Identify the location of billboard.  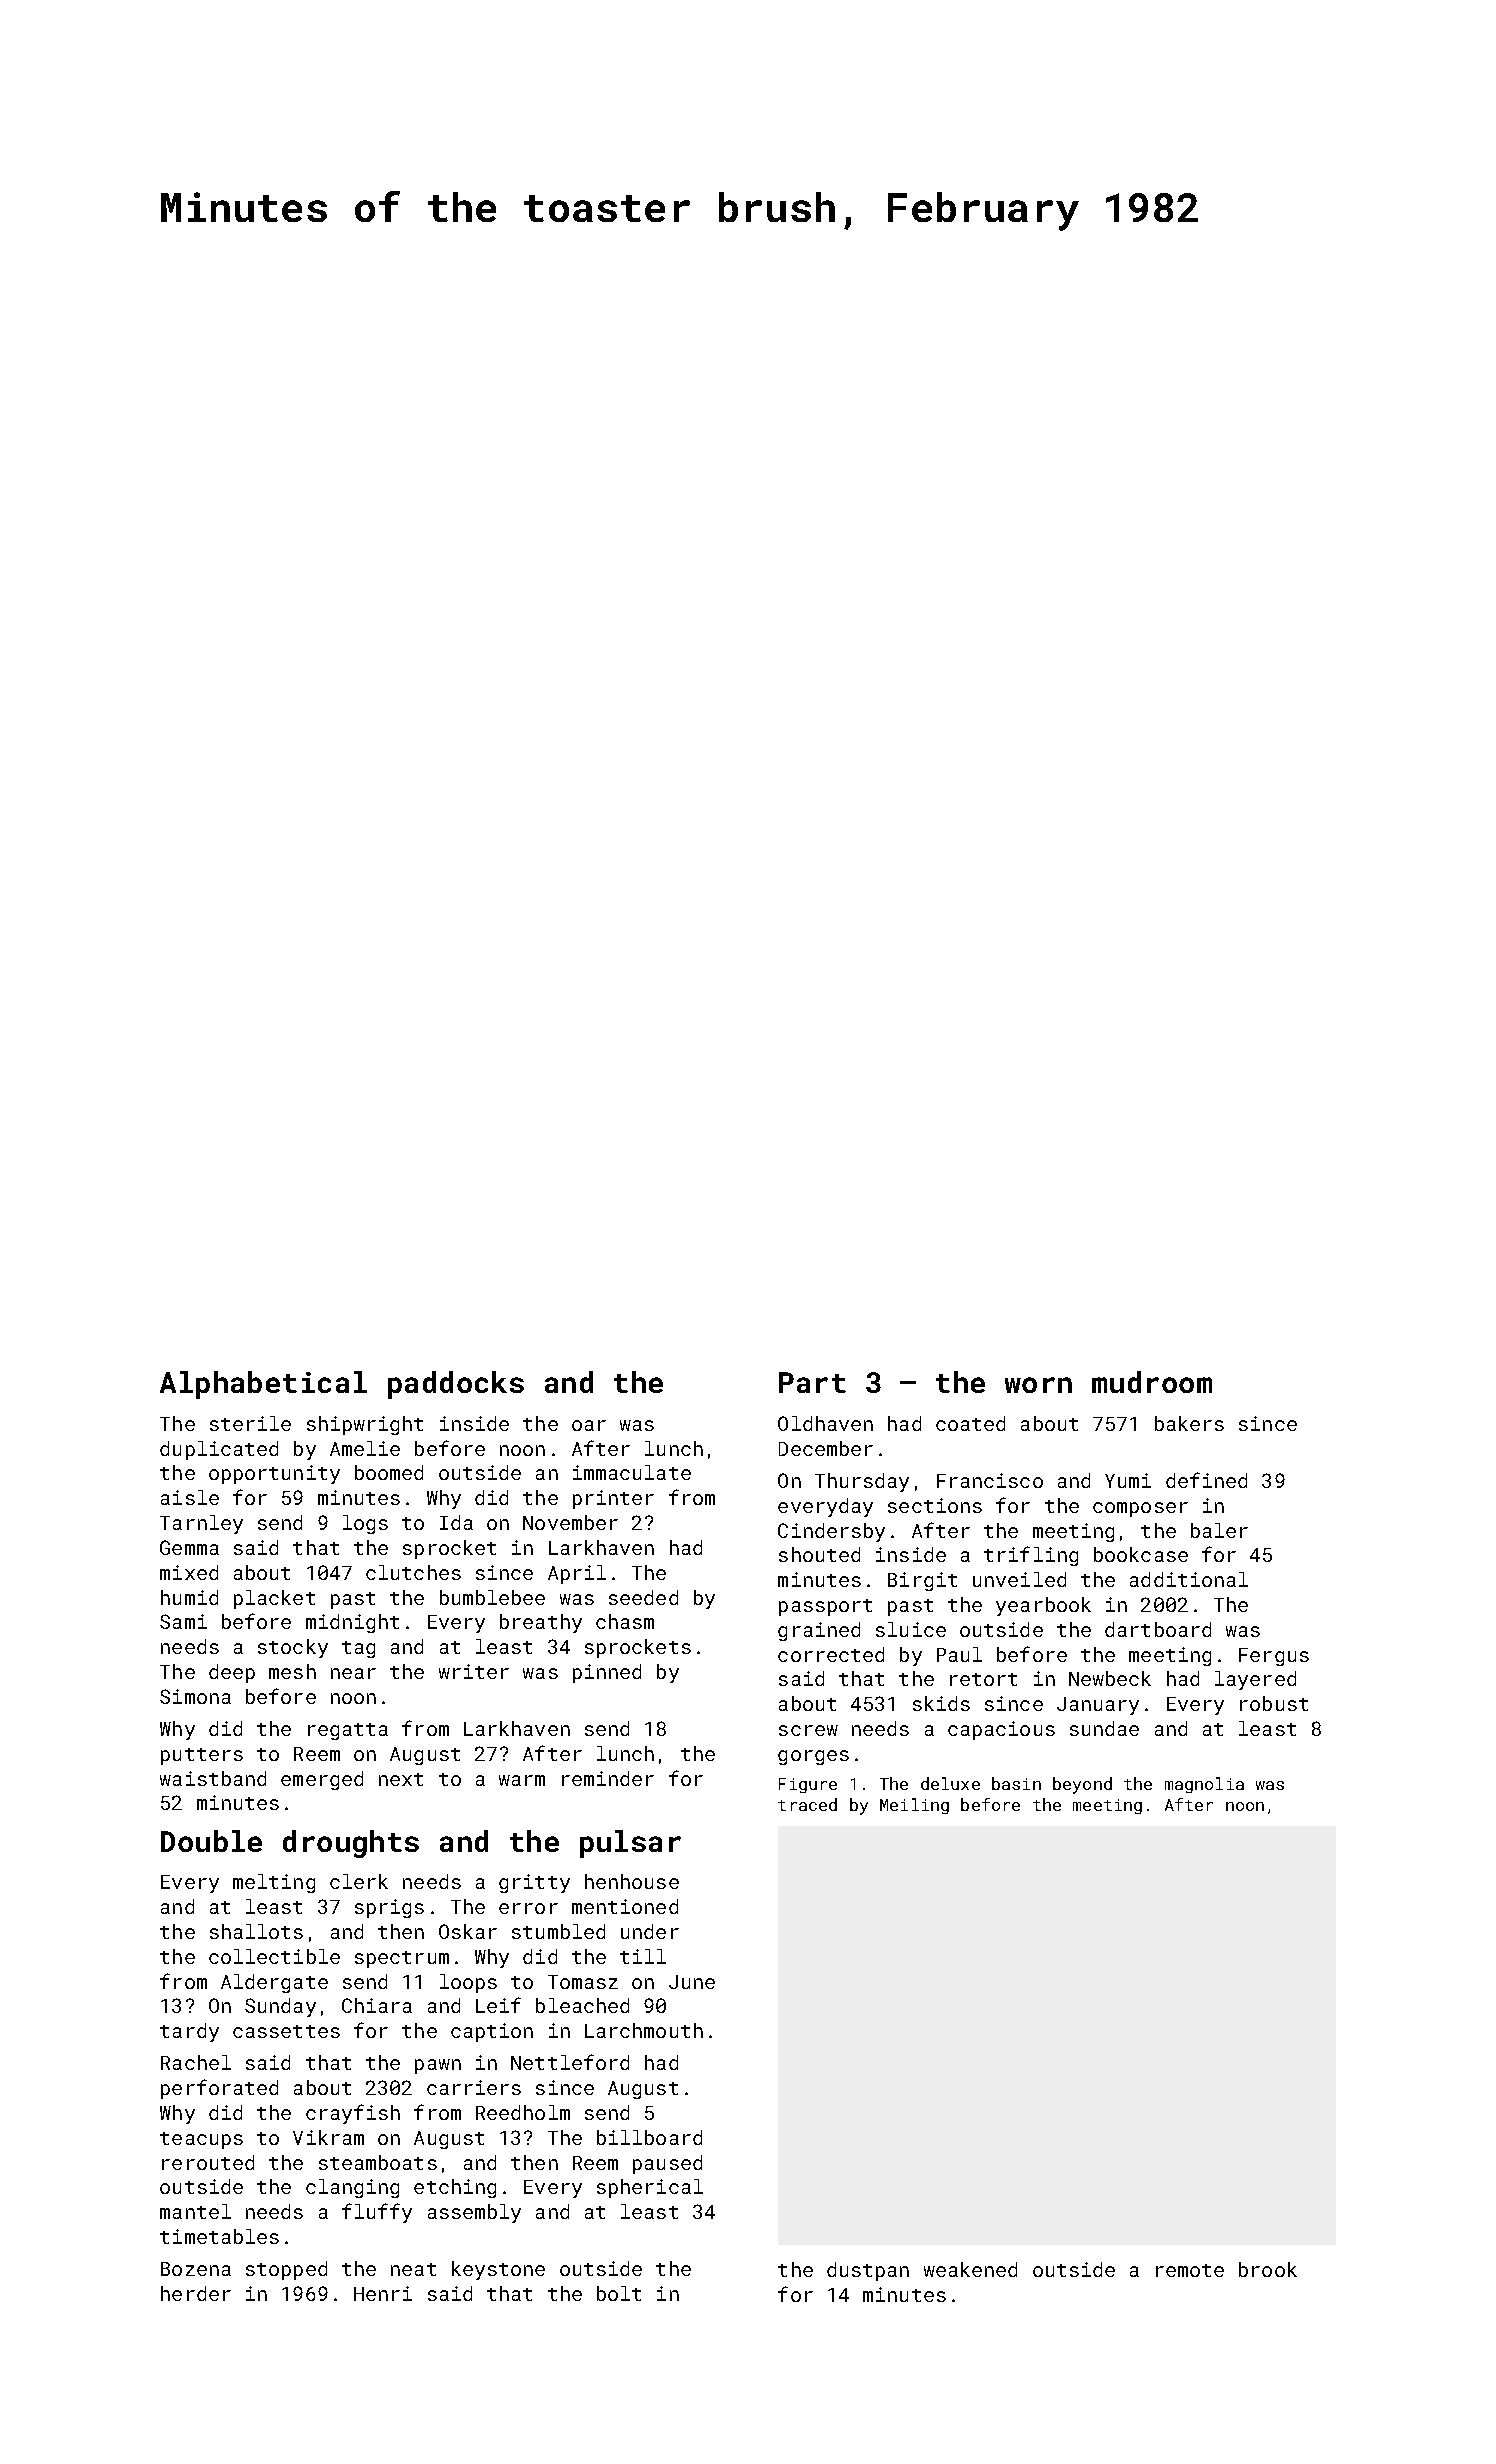
(649, 2137).
